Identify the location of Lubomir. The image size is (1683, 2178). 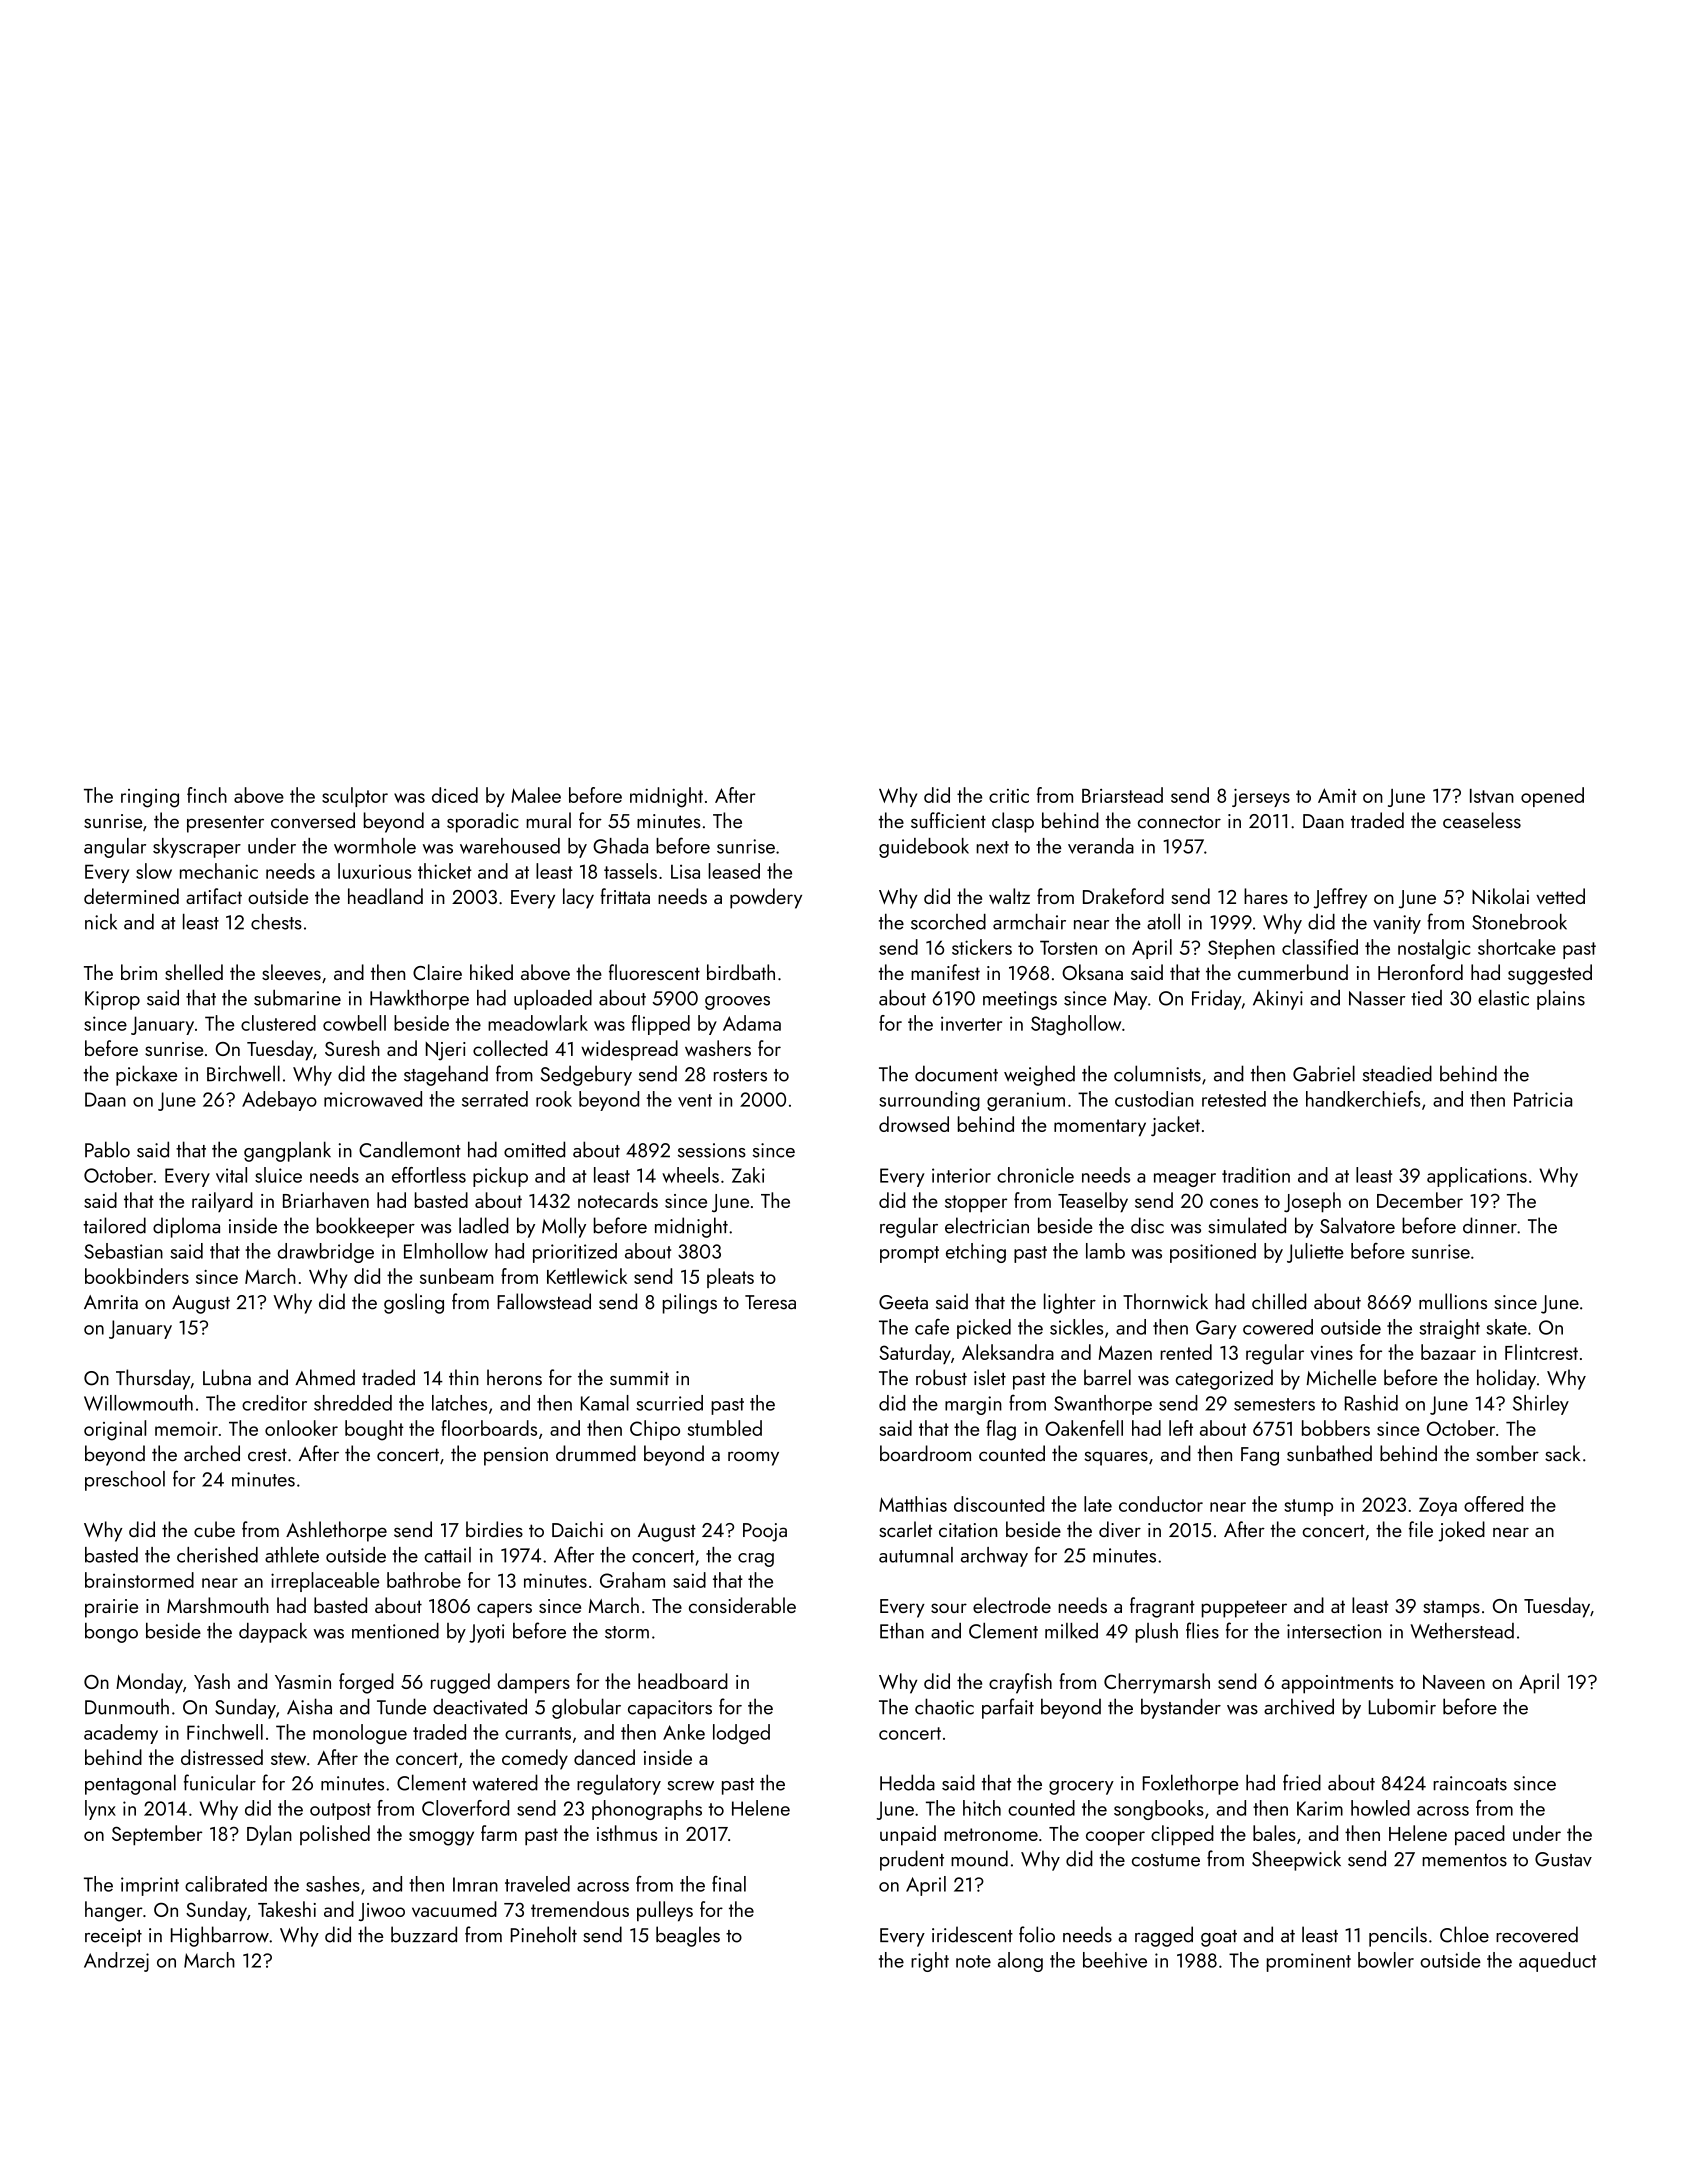
(1402, 1706).
